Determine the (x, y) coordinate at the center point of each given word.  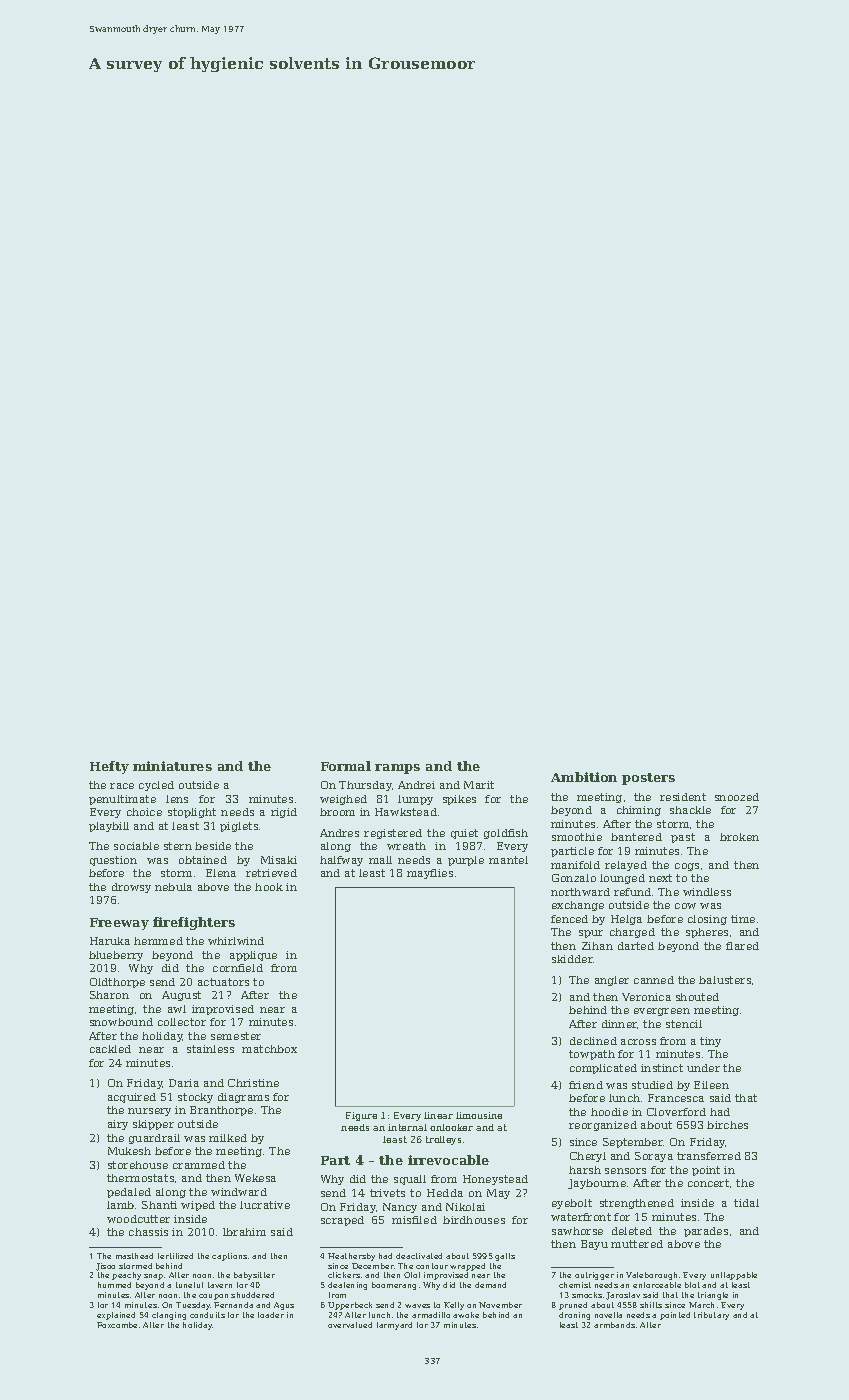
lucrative (265, 1205)
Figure (361, 1116)
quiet (464, 834)
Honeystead (495, 1180)
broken (739, 837)
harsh (585, 1170)
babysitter (254, 1276)
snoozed (737, 797)
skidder (572, 959)
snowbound (121, 1022)
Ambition (584, 777)
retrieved (271, 873)
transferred (709, 1156)
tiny (710, 1042)
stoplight (192, 813)
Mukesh (129, 1151)
